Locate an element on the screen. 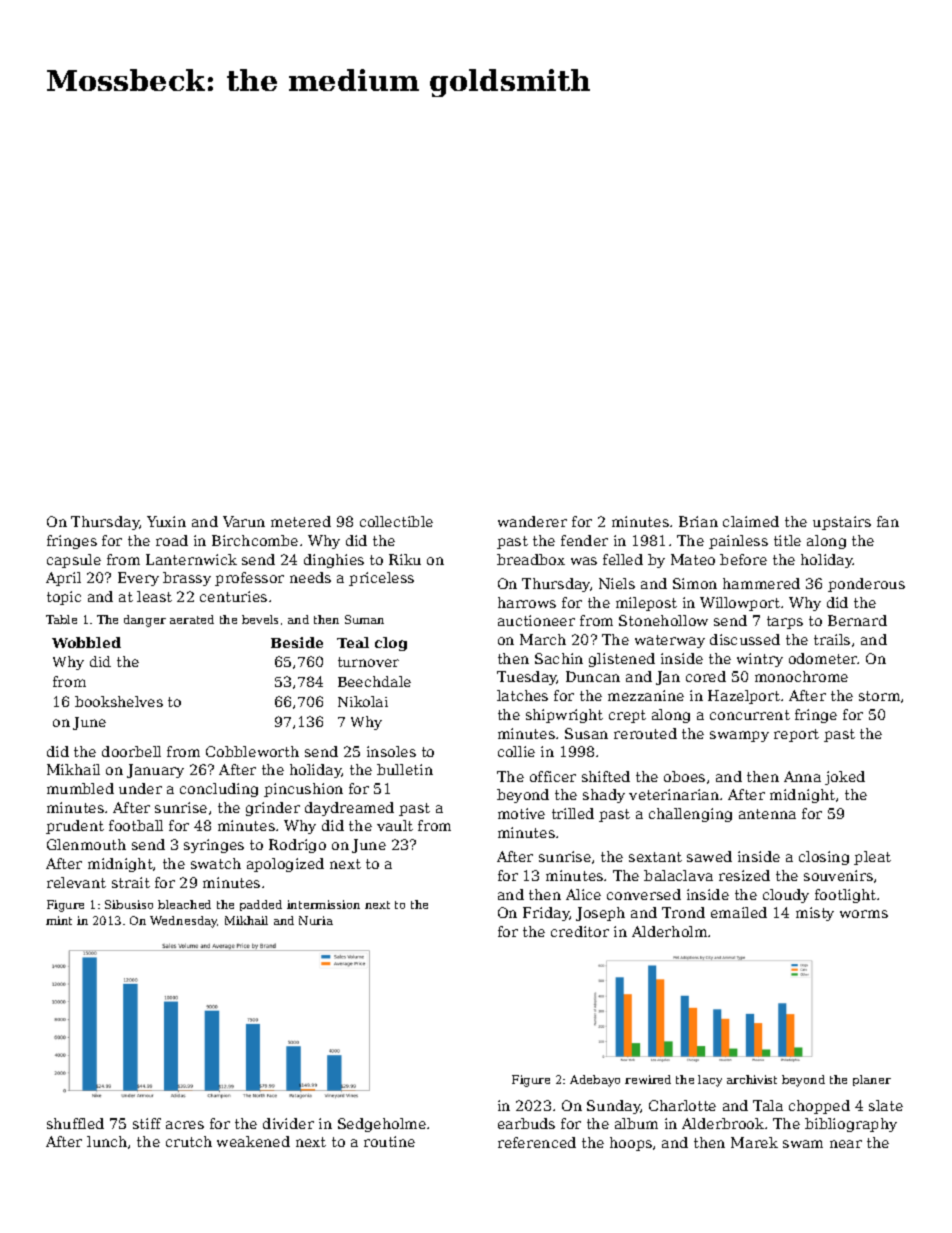 The height and width of the screenshot is (1233, 952). Marek is located at coordinates (754, 1142).
